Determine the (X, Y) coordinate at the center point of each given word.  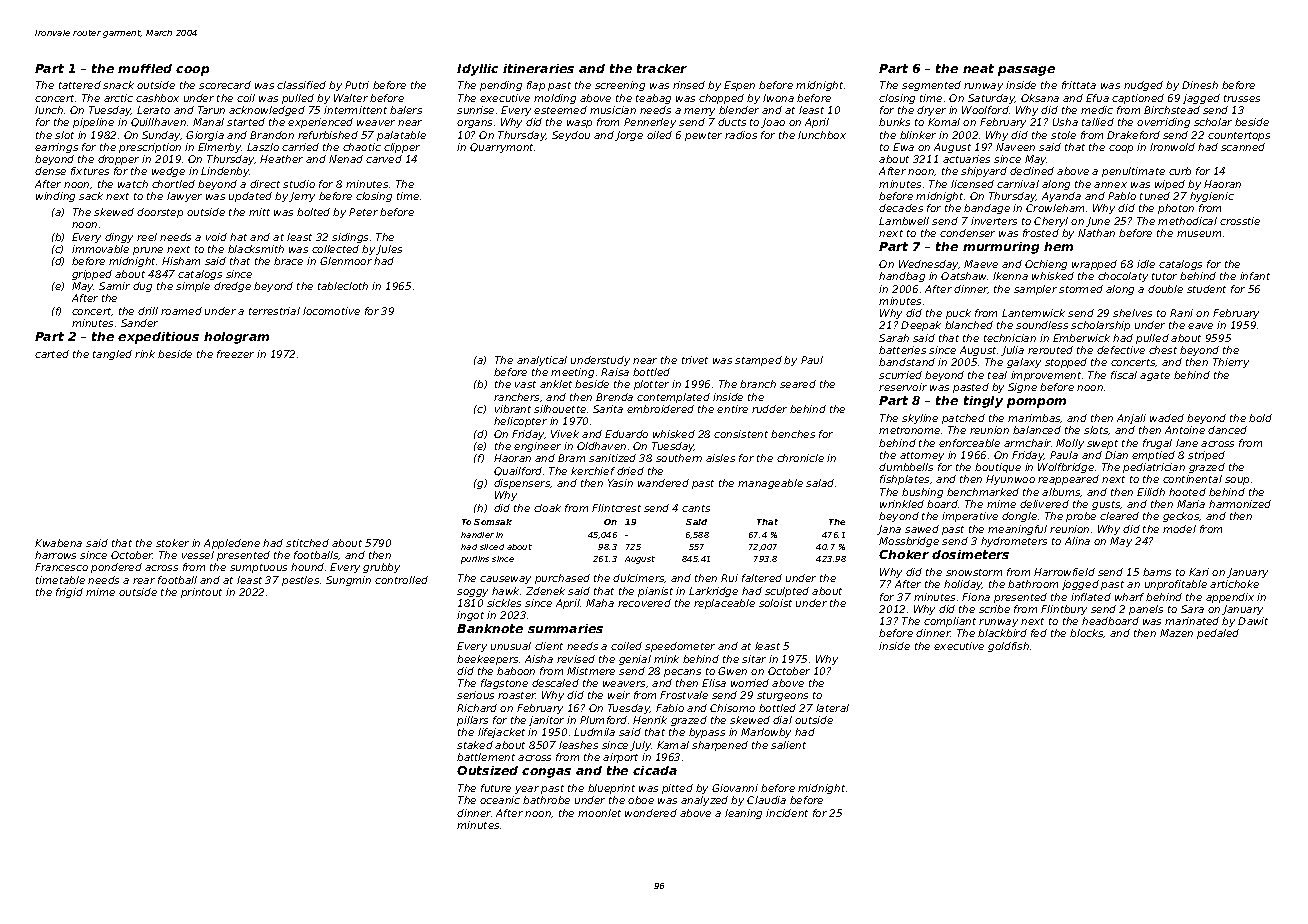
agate (1155, 376)
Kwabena (58, 543)
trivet (695, 360)
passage (1026, 71)
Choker (904, 554)
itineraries (538, 68)
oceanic (500, 800)
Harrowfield (1064, 572)
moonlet (599, 813)
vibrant (513, 409)
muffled (145, 68)
